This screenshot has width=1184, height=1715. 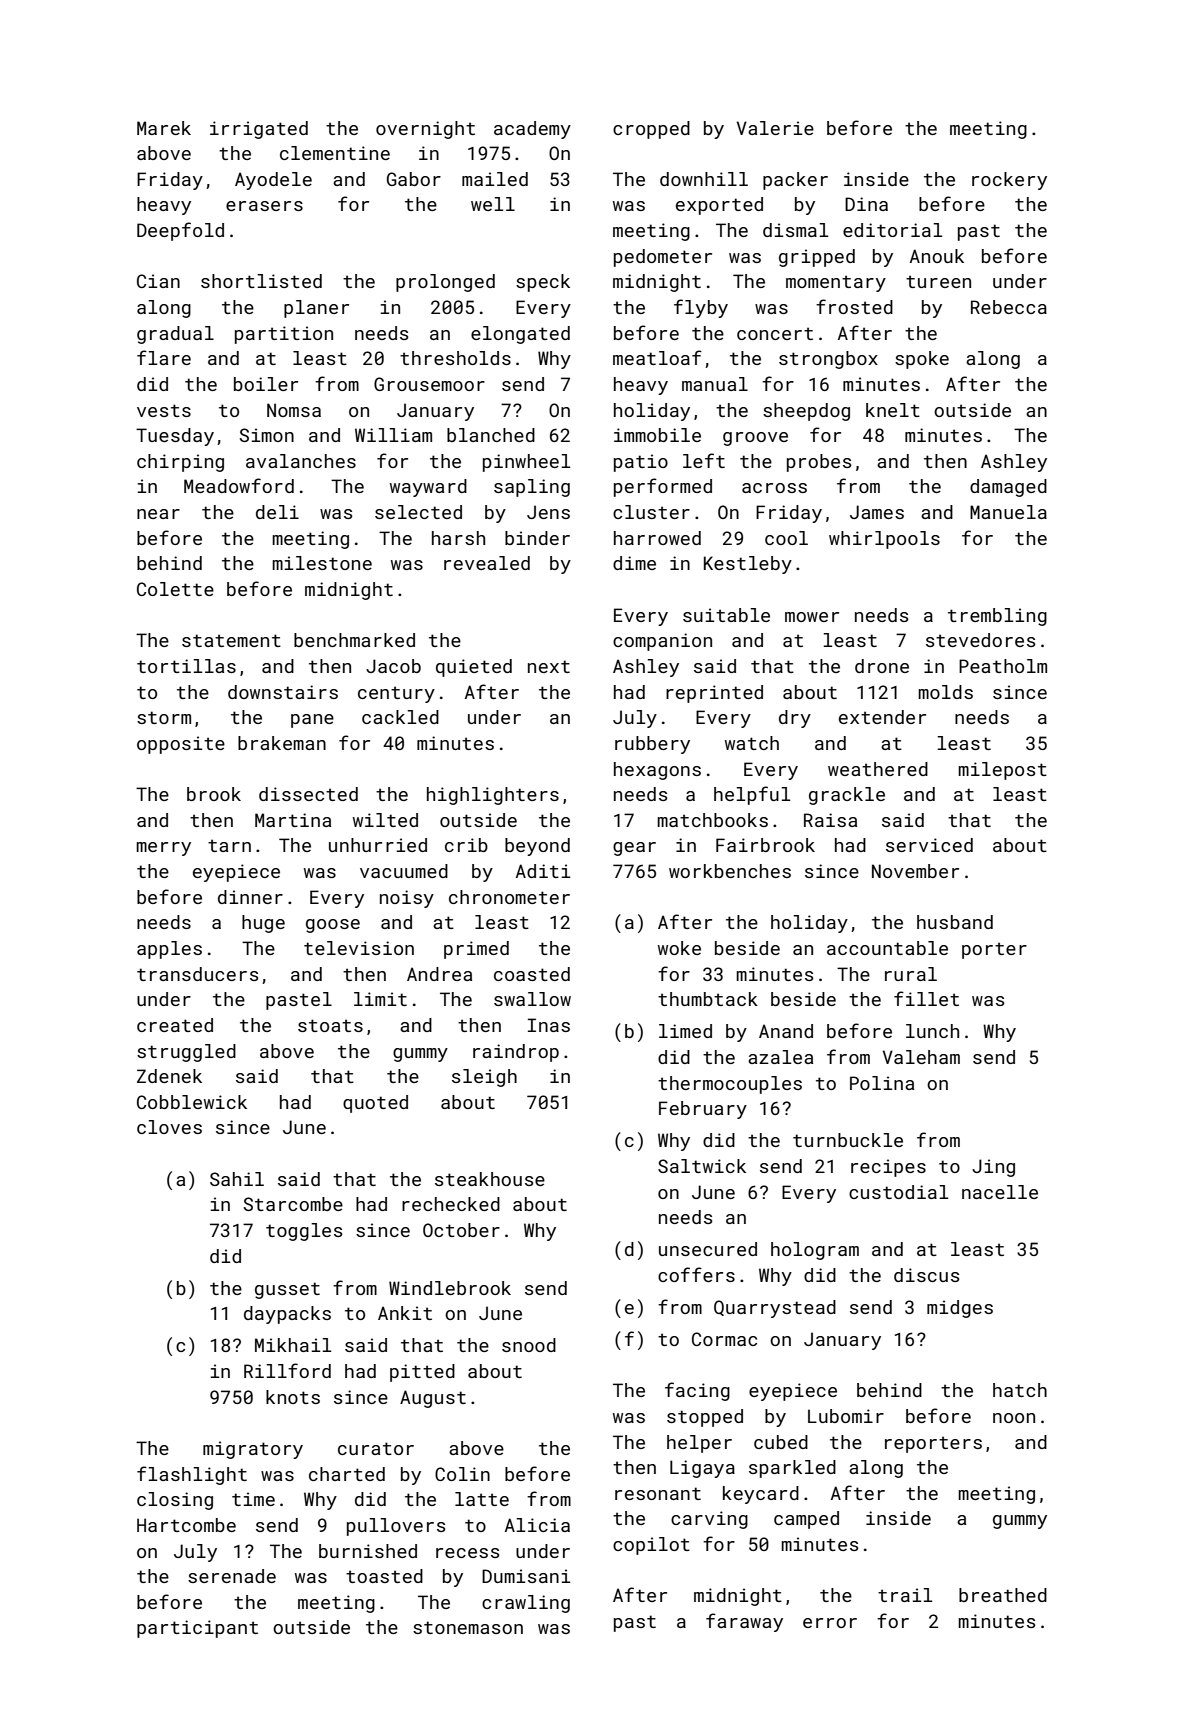 What do you see at coordinates (259, 130) in the screenshot?
I see `irrigated` at bounding box center [259, 130].
